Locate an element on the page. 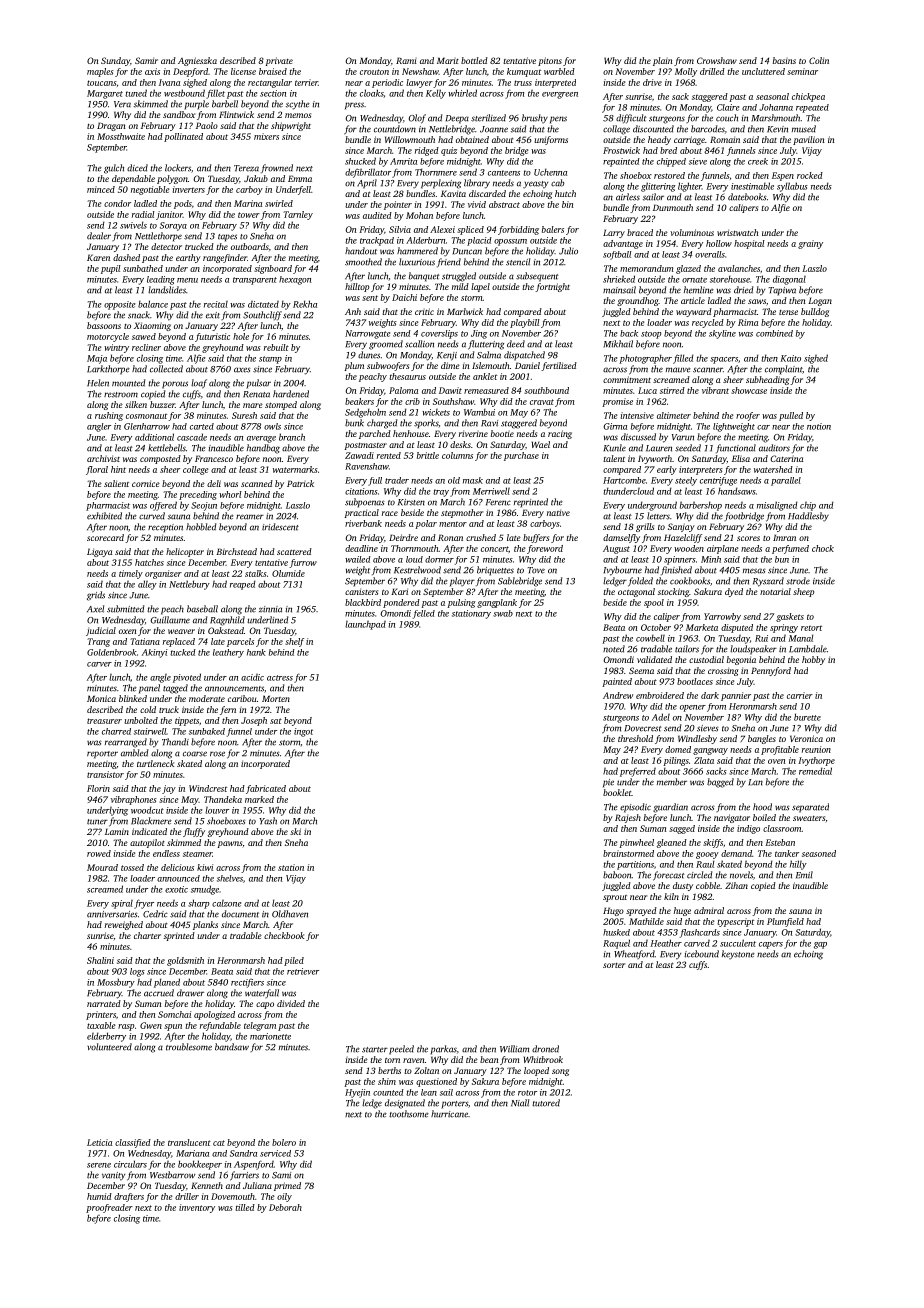  launchpad is located at coordinates (365, 625).
